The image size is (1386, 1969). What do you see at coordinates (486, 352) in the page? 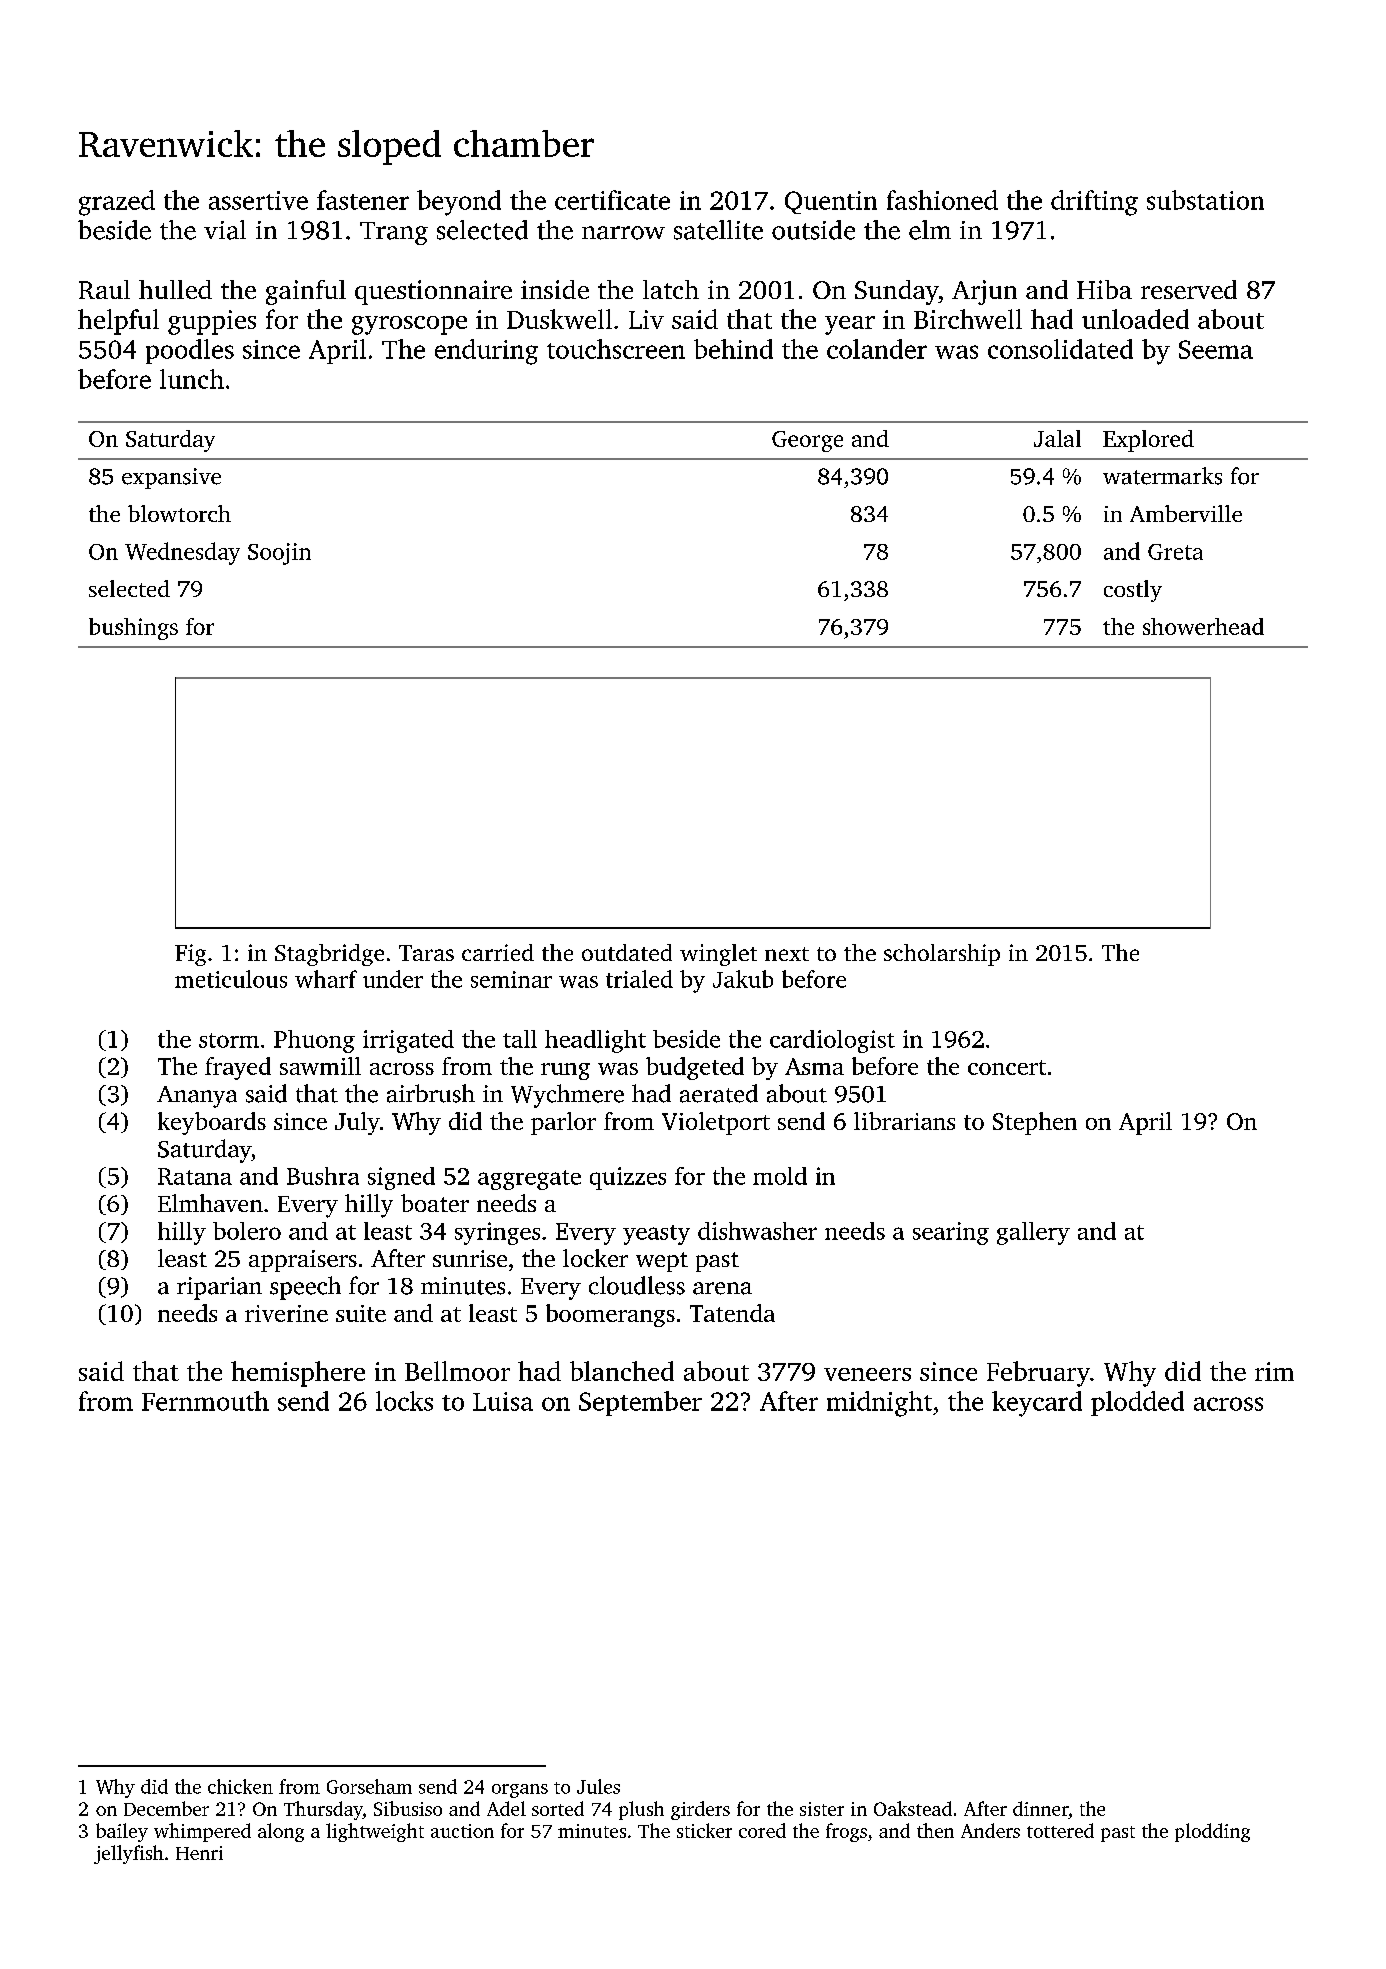
I see `enduring` at bounding box center [486, 352].
